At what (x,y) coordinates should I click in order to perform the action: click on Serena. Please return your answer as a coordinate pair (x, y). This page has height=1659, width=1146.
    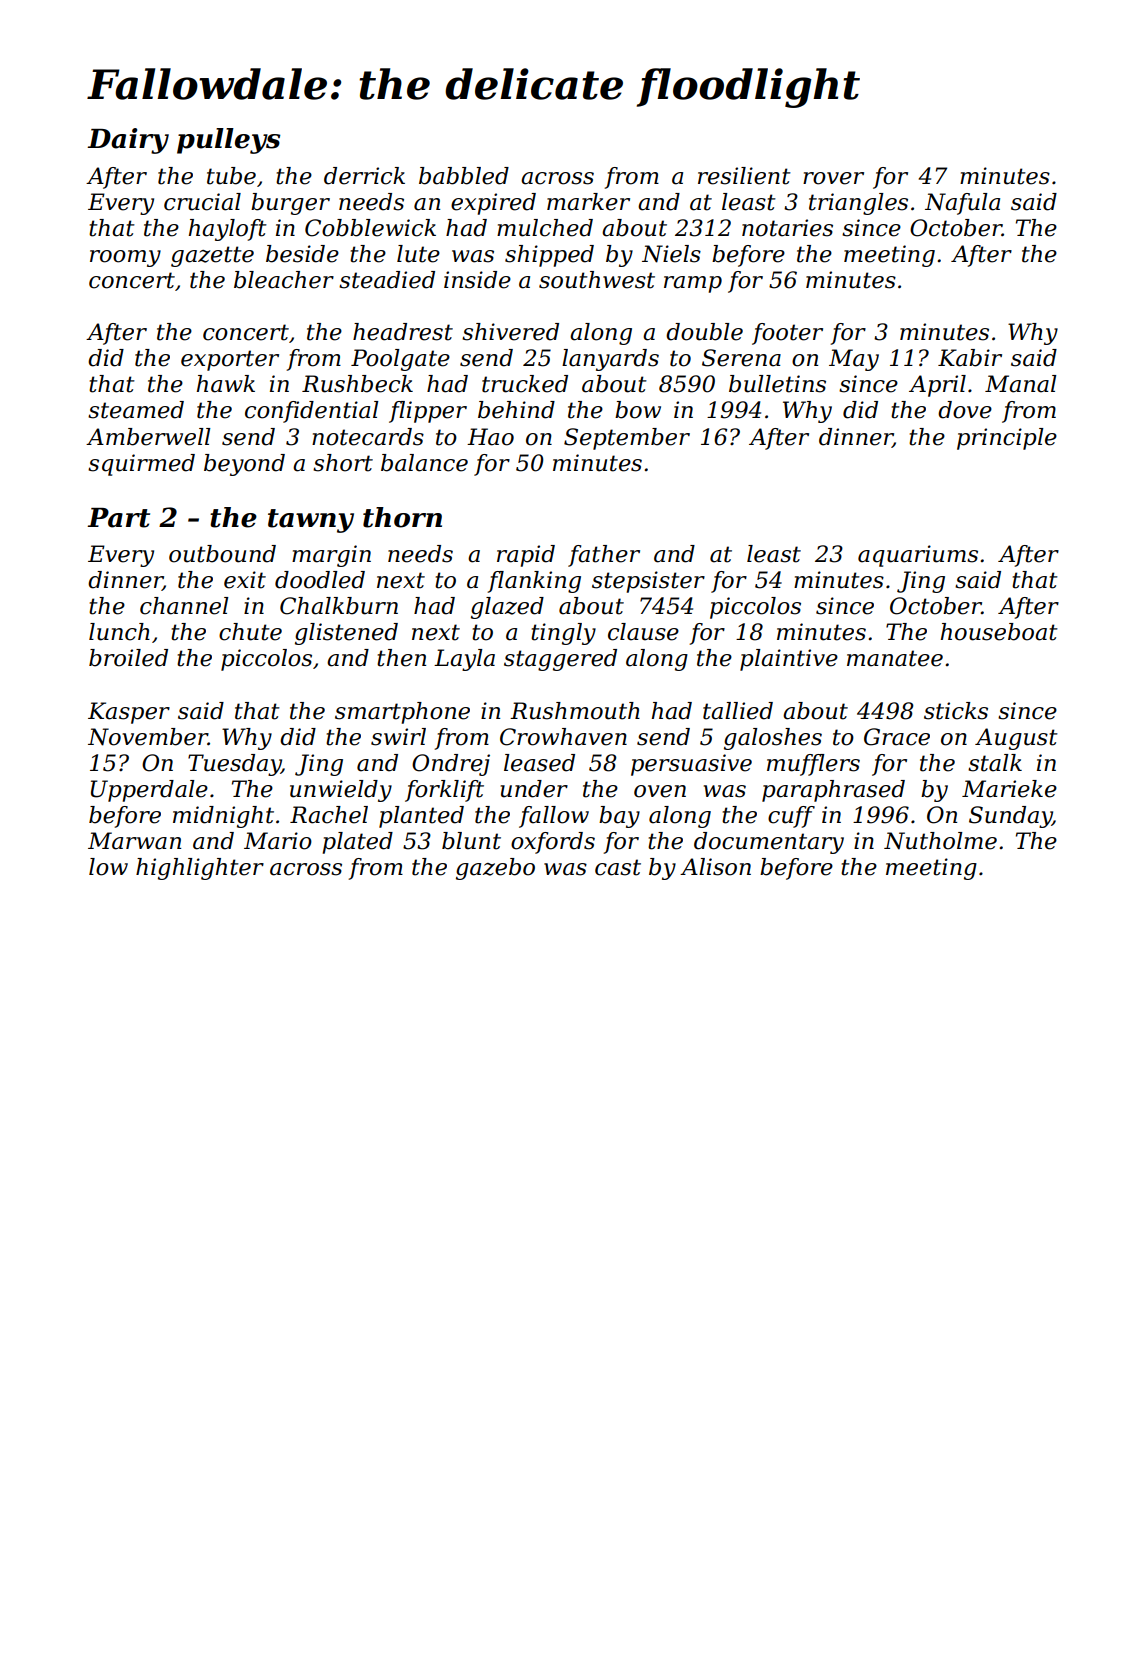
    Looking at the image, I should click on (741, 358).
